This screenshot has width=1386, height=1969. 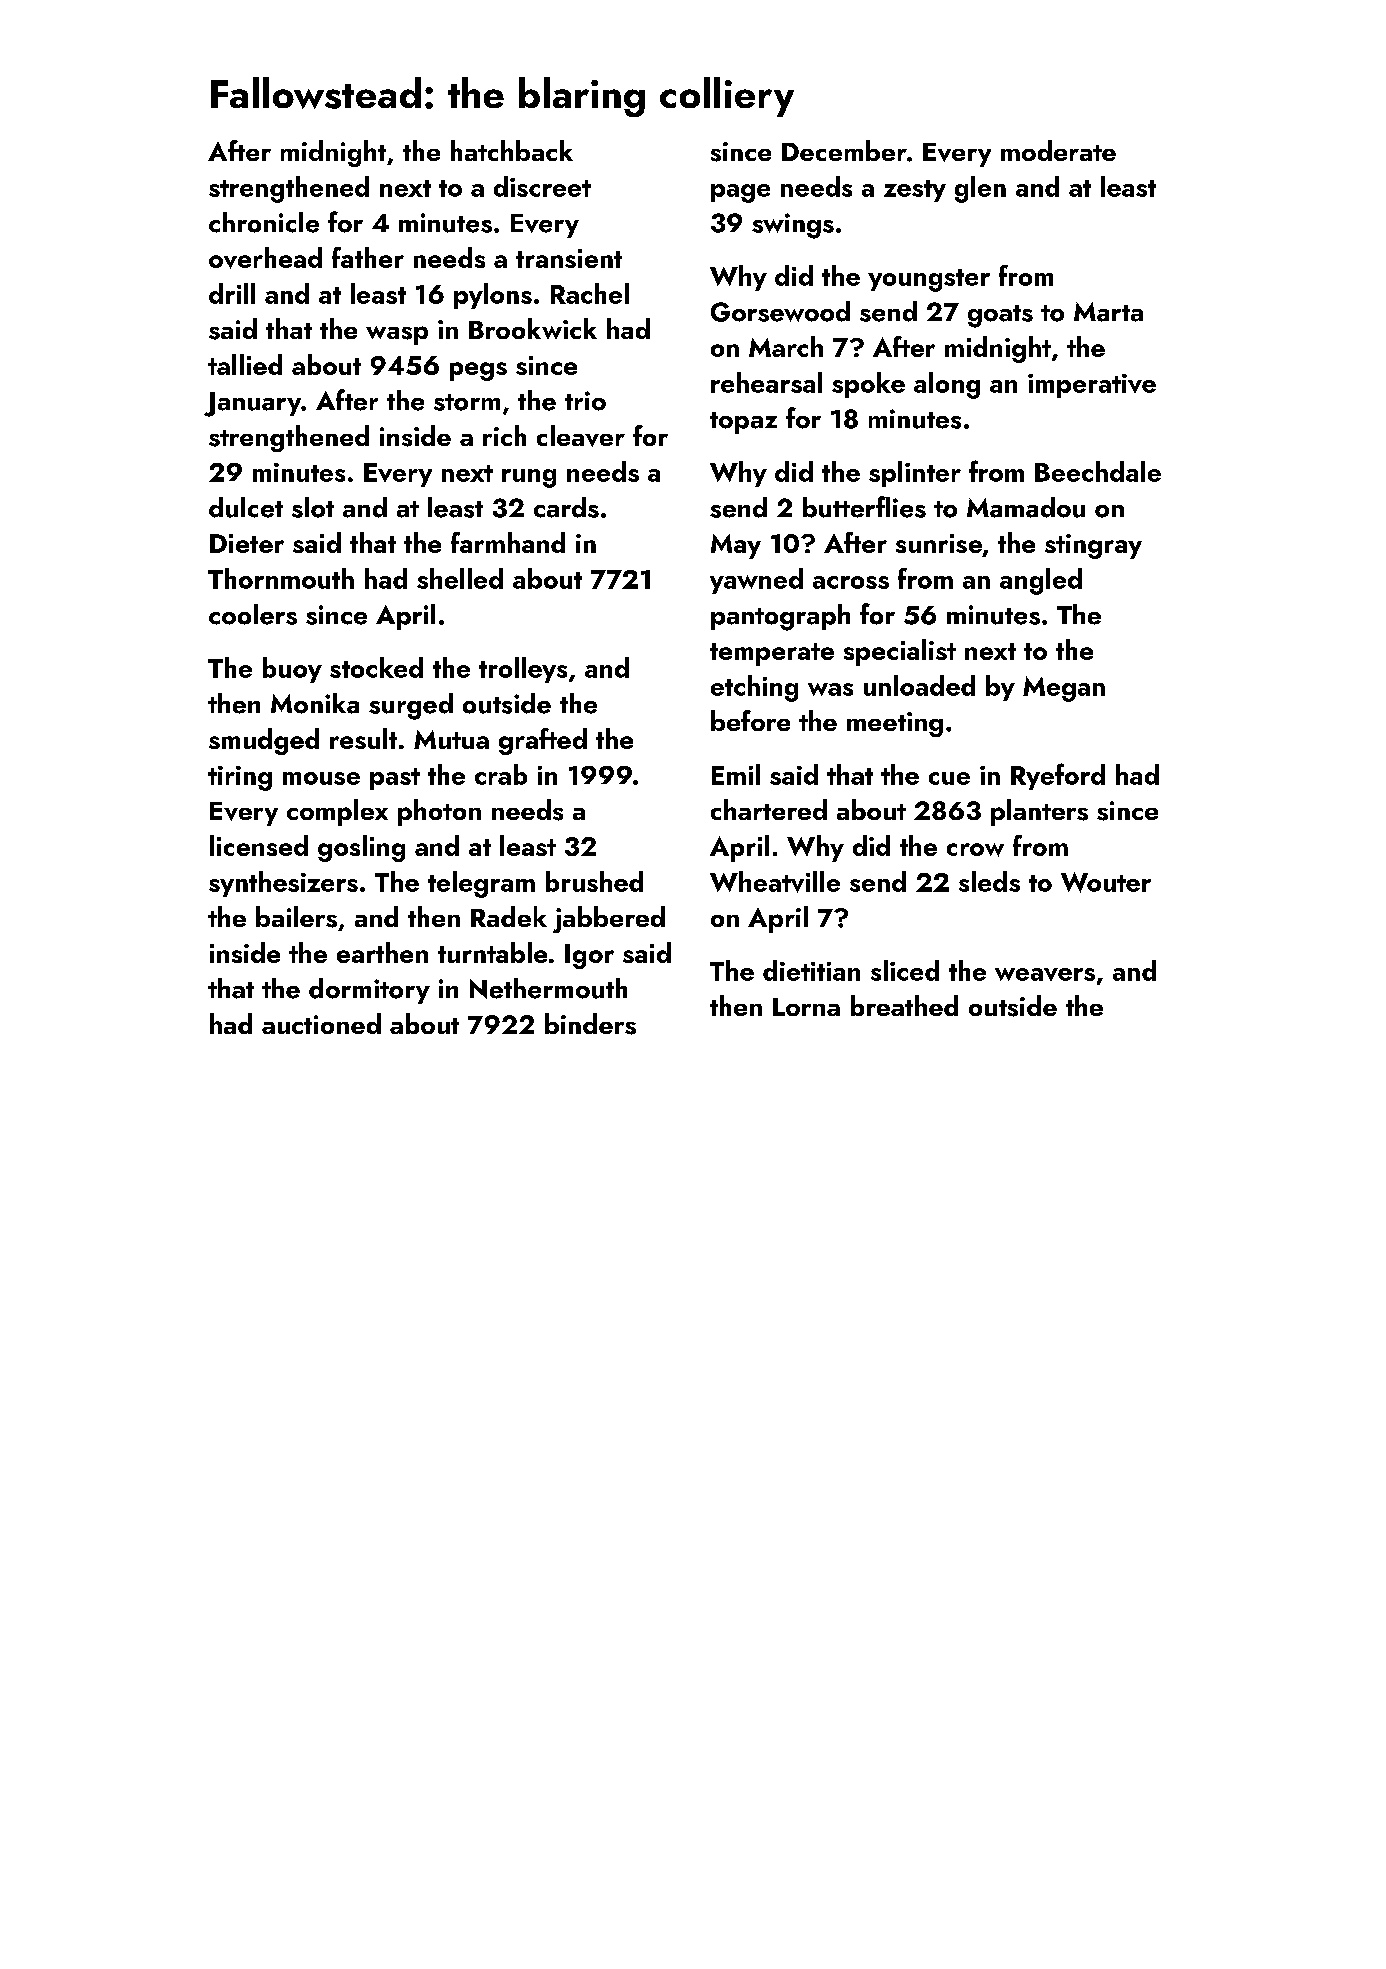 I want to click on Thornmouth, so click(x=281, y=578).
